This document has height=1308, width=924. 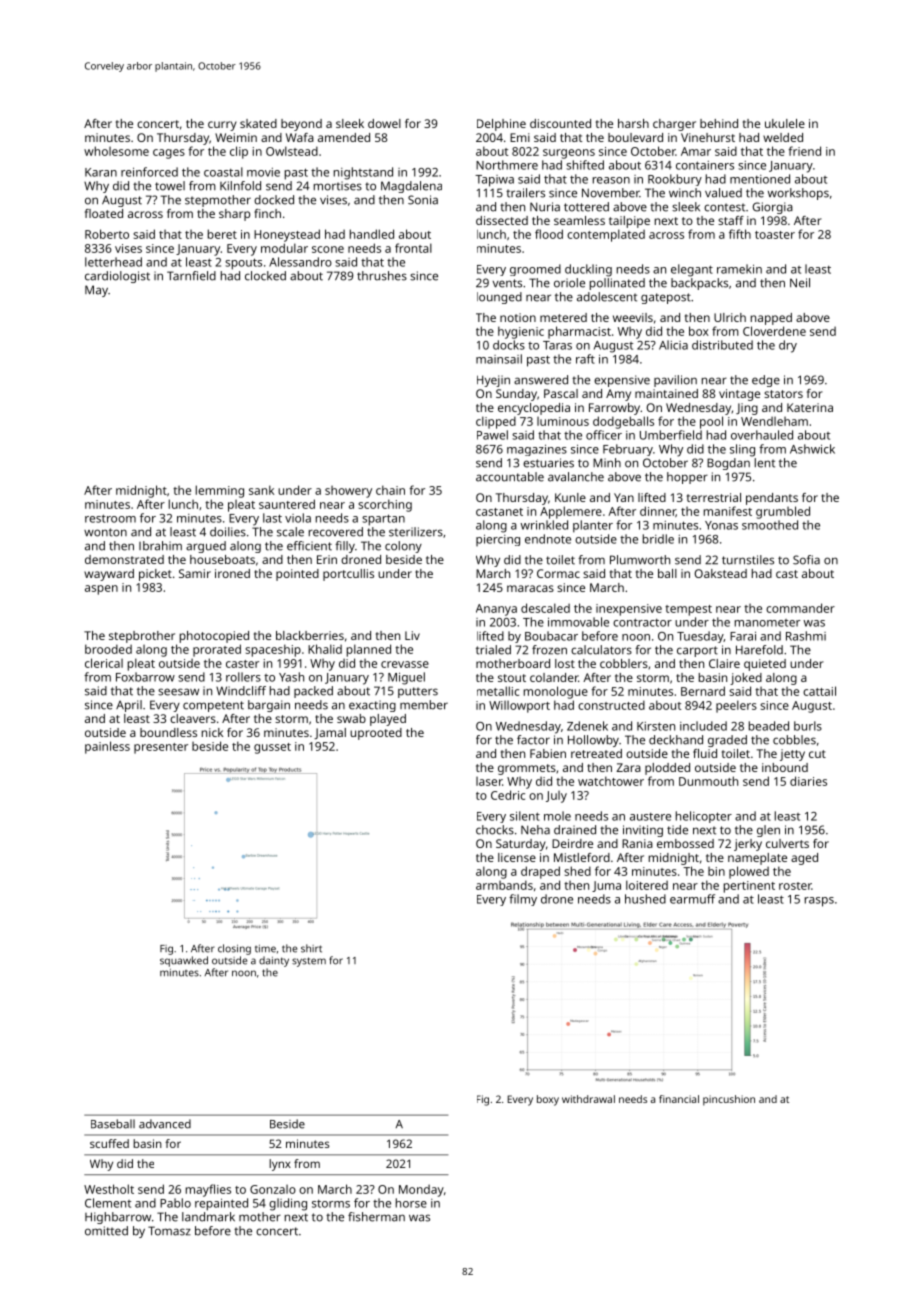 I want to click on armbands, so click(x=504, y=885).
